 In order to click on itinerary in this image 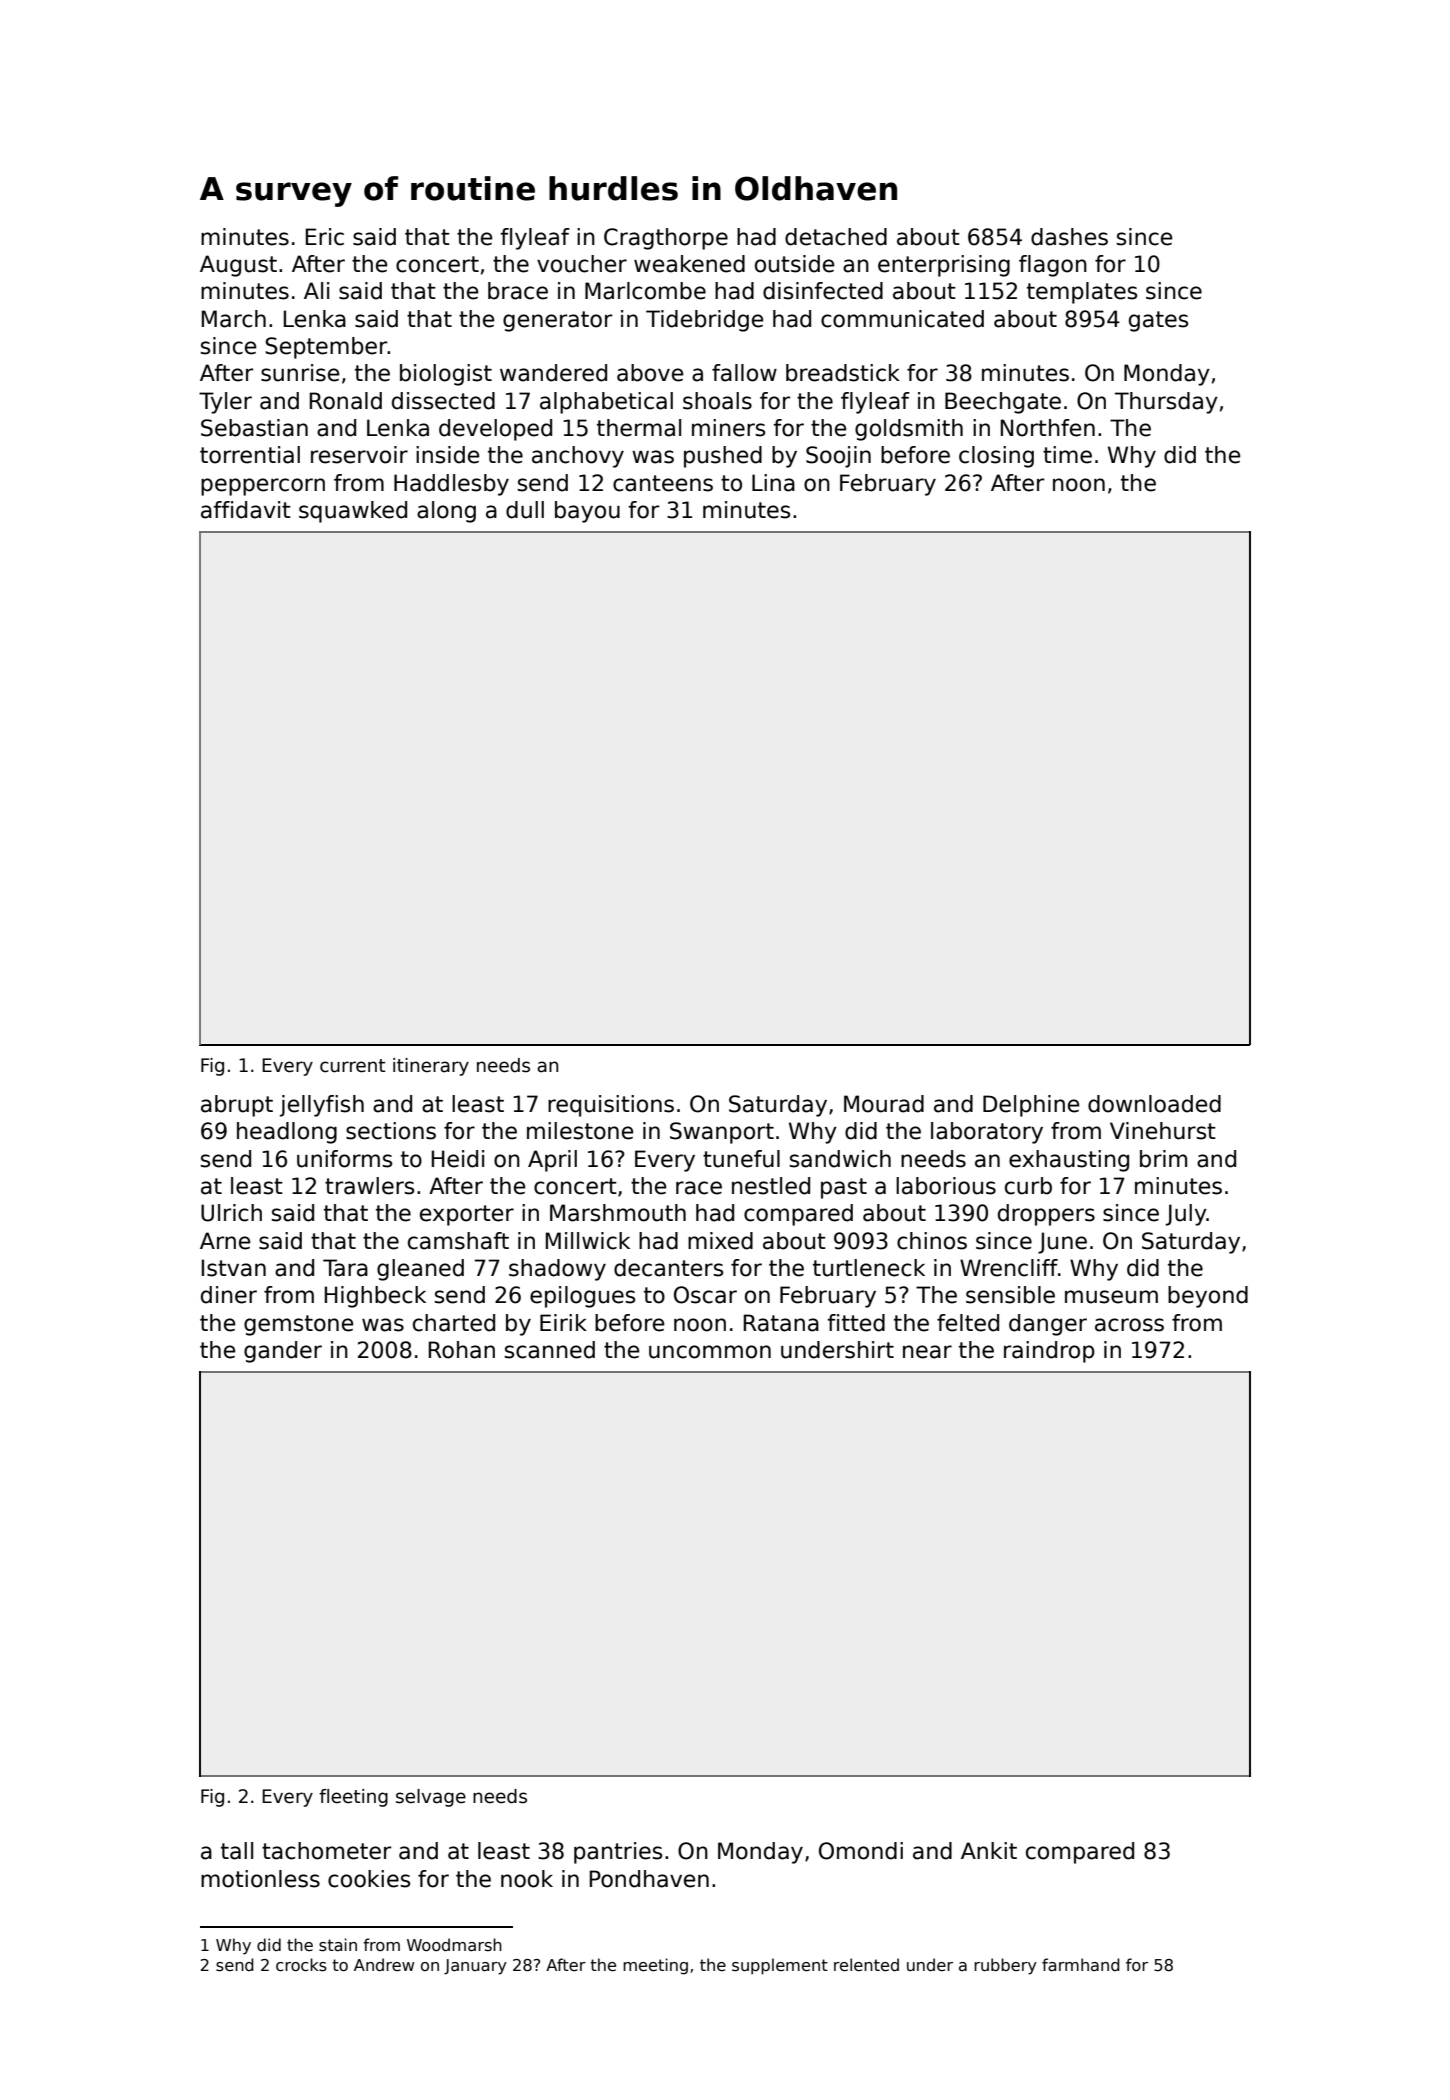, I will do `click(431, 1067)`.
